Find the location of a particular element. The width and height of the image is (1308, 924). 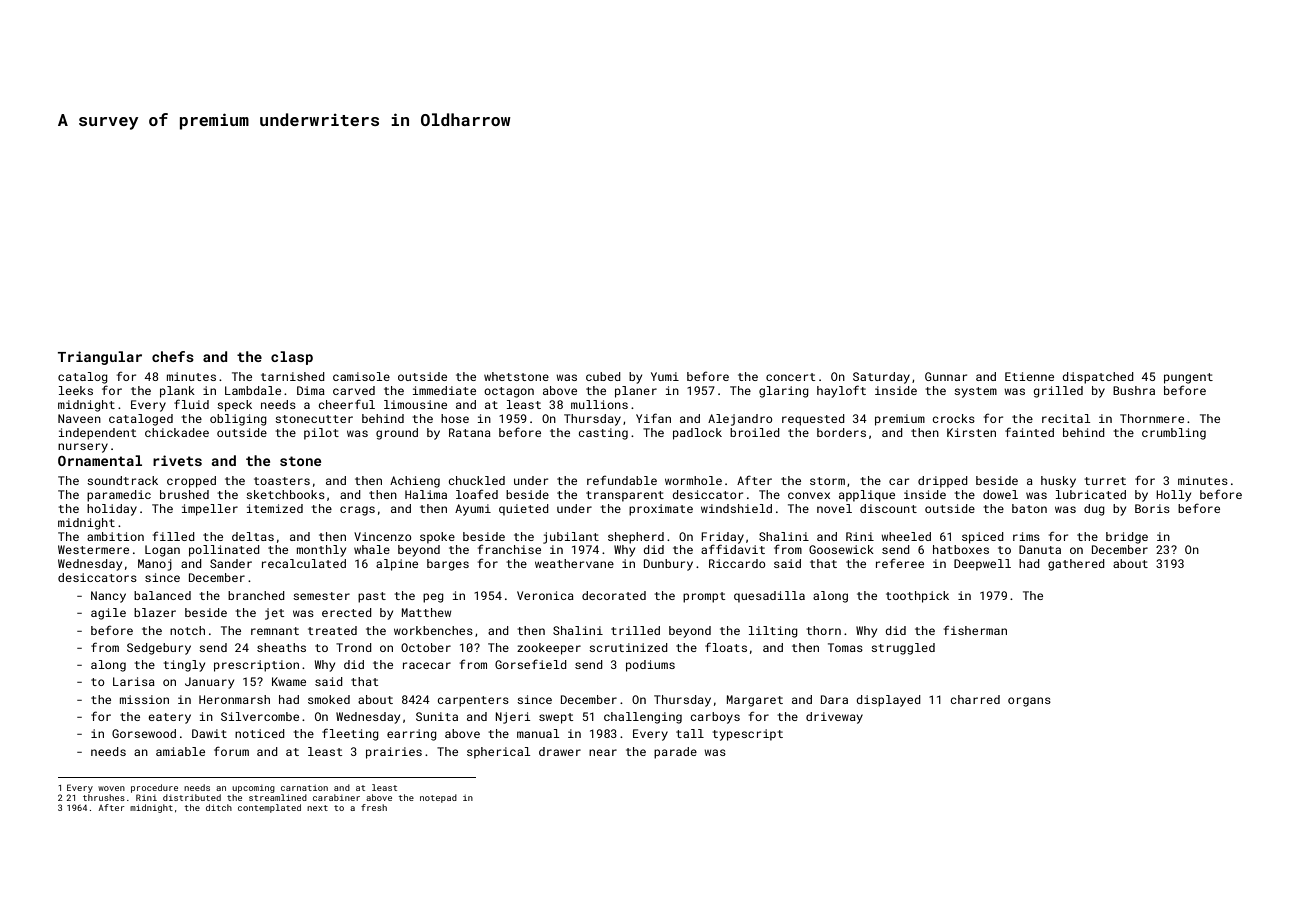

dispatched is located at coordinates (1098, 378).
